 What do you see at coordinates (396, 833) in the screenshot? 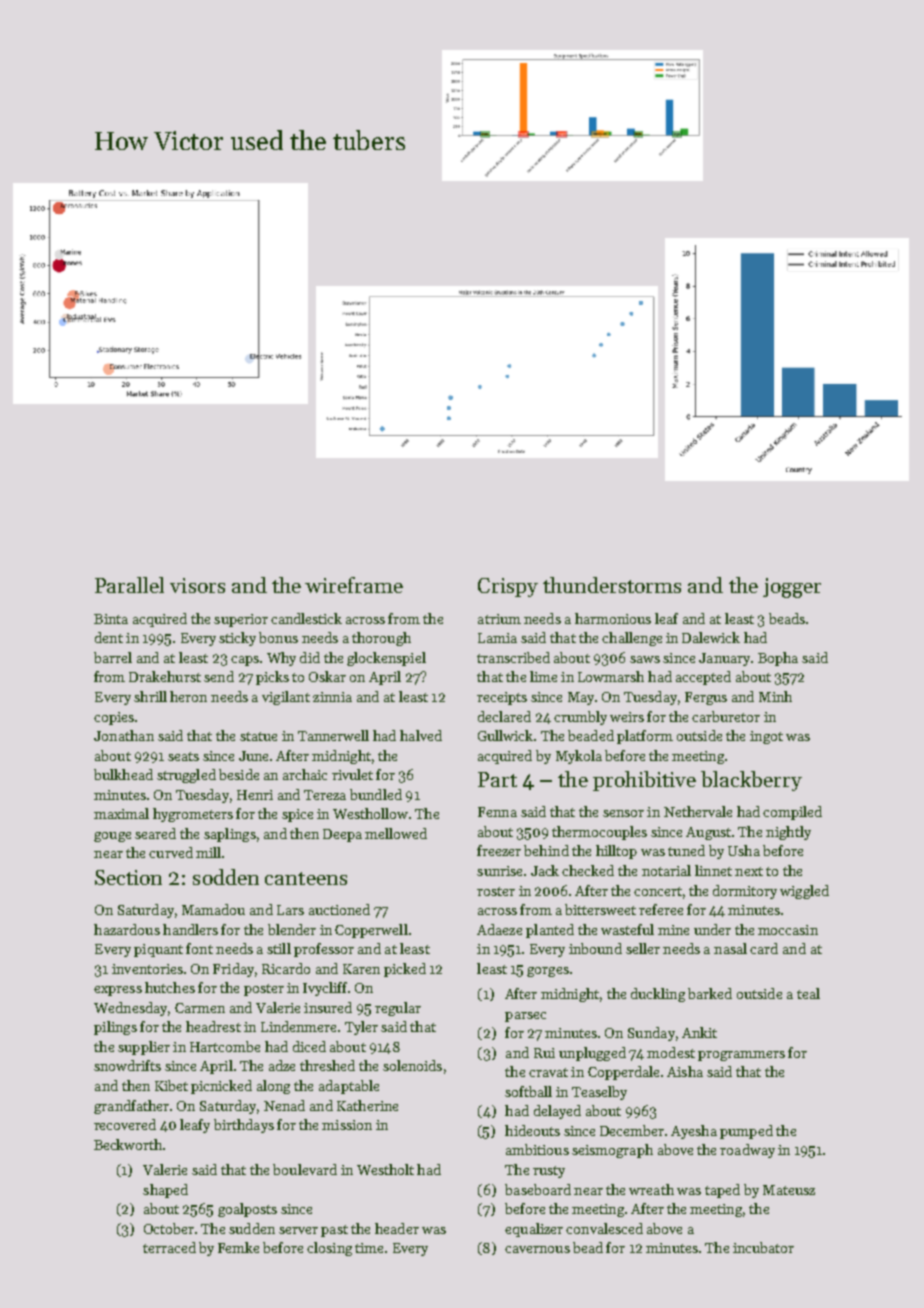
I see `mellowed` at bounding box center [396, 833].
